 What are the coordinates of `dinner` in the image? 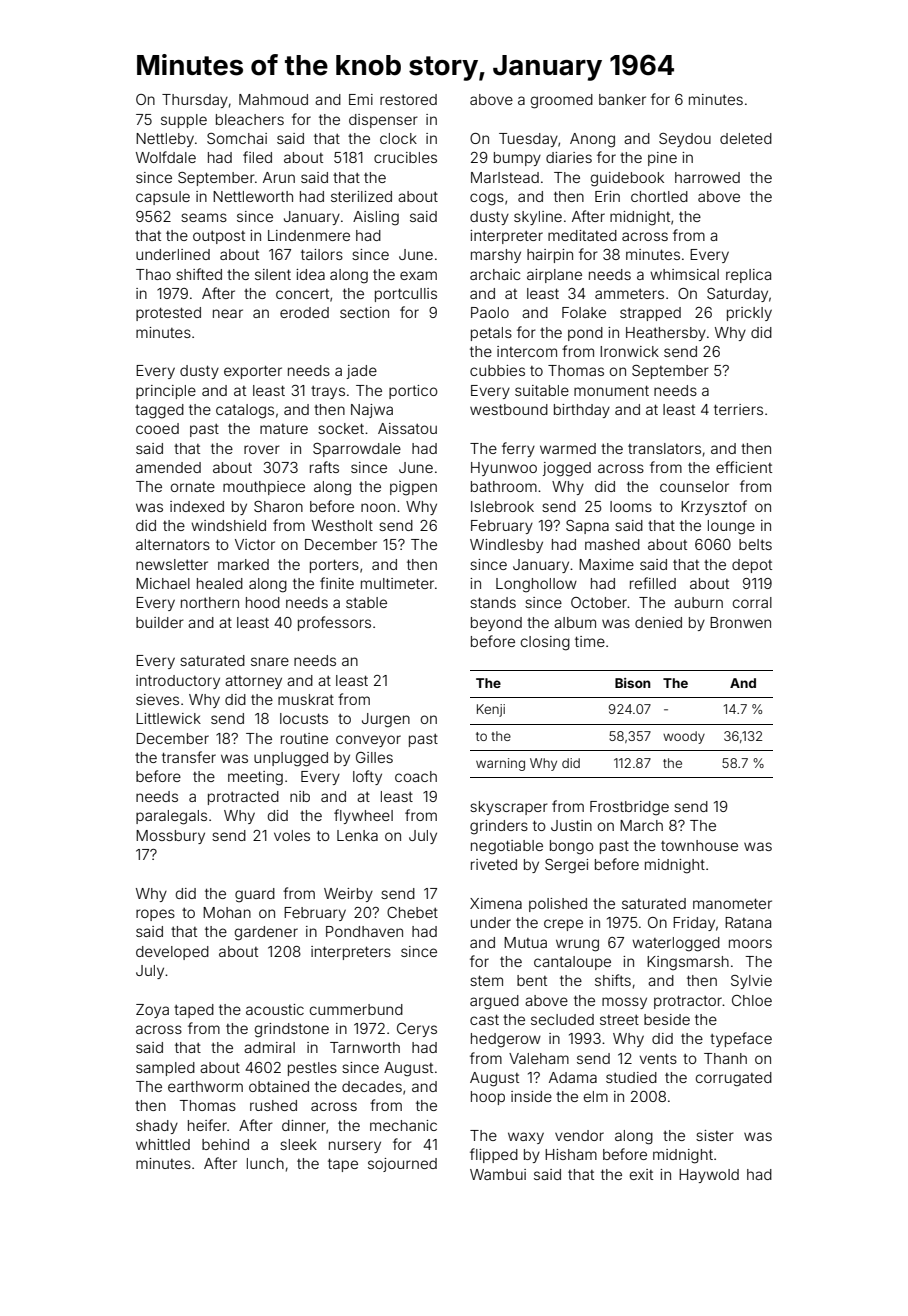 It's located at (304, 1125).
